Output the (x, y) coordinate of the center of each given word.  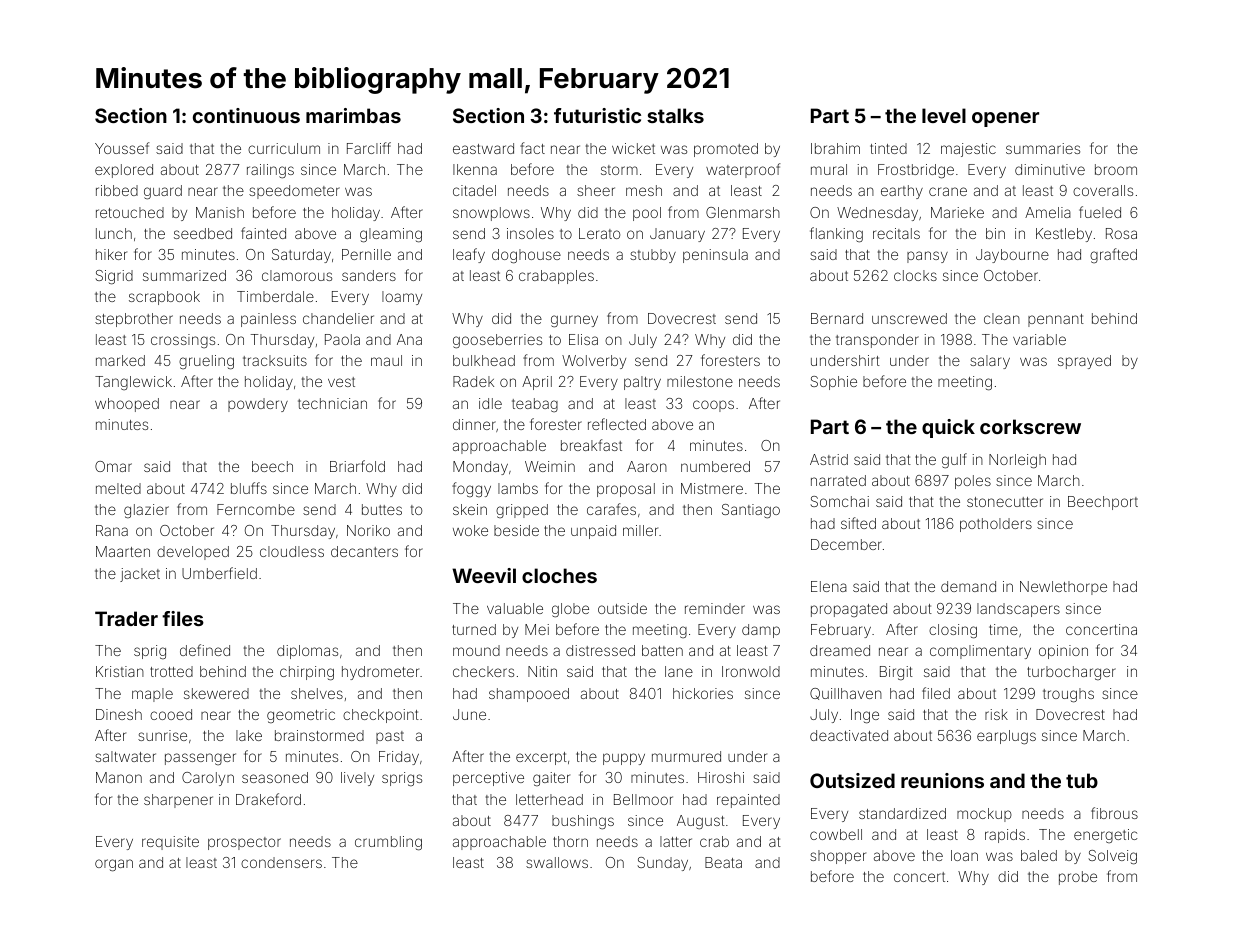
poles (973, 482)
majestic (968, 150)
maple (152, 695)
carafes (611, 509)
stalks (675, 115)
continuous (246, 115)
